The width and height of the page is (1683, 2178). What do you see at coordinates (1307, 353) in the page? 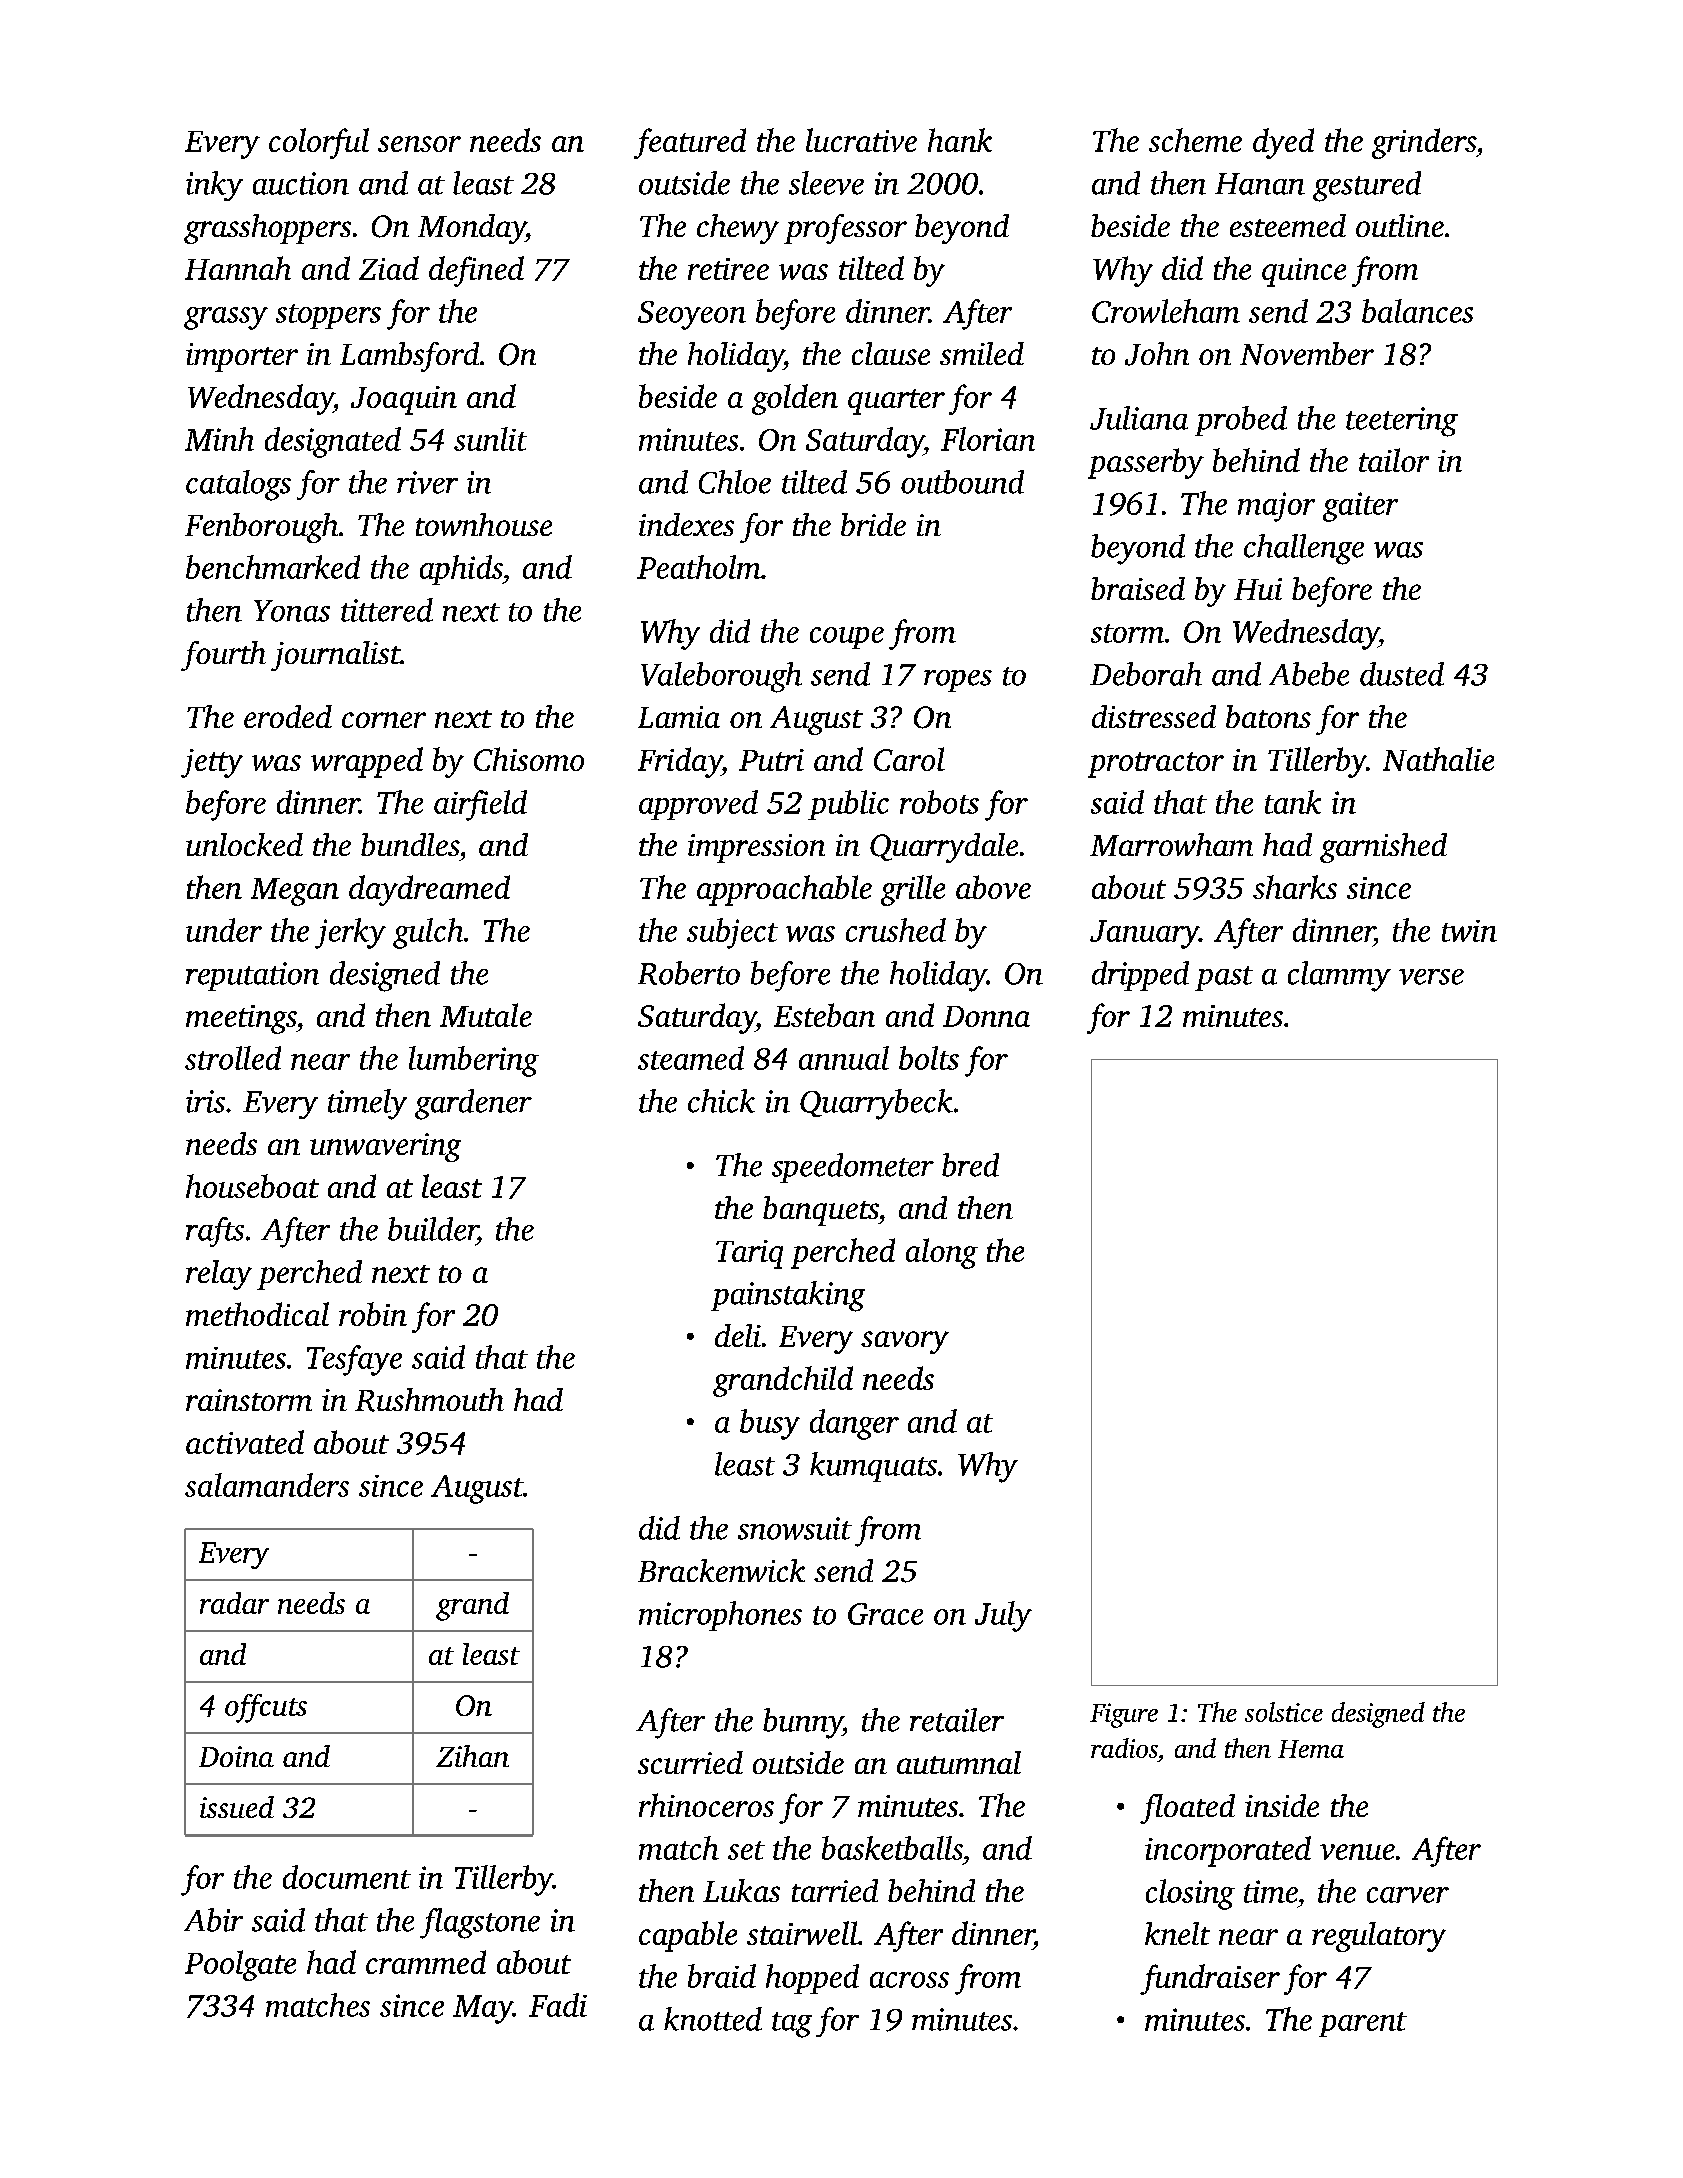
I see `November` at bounding box center [1307, 353].
